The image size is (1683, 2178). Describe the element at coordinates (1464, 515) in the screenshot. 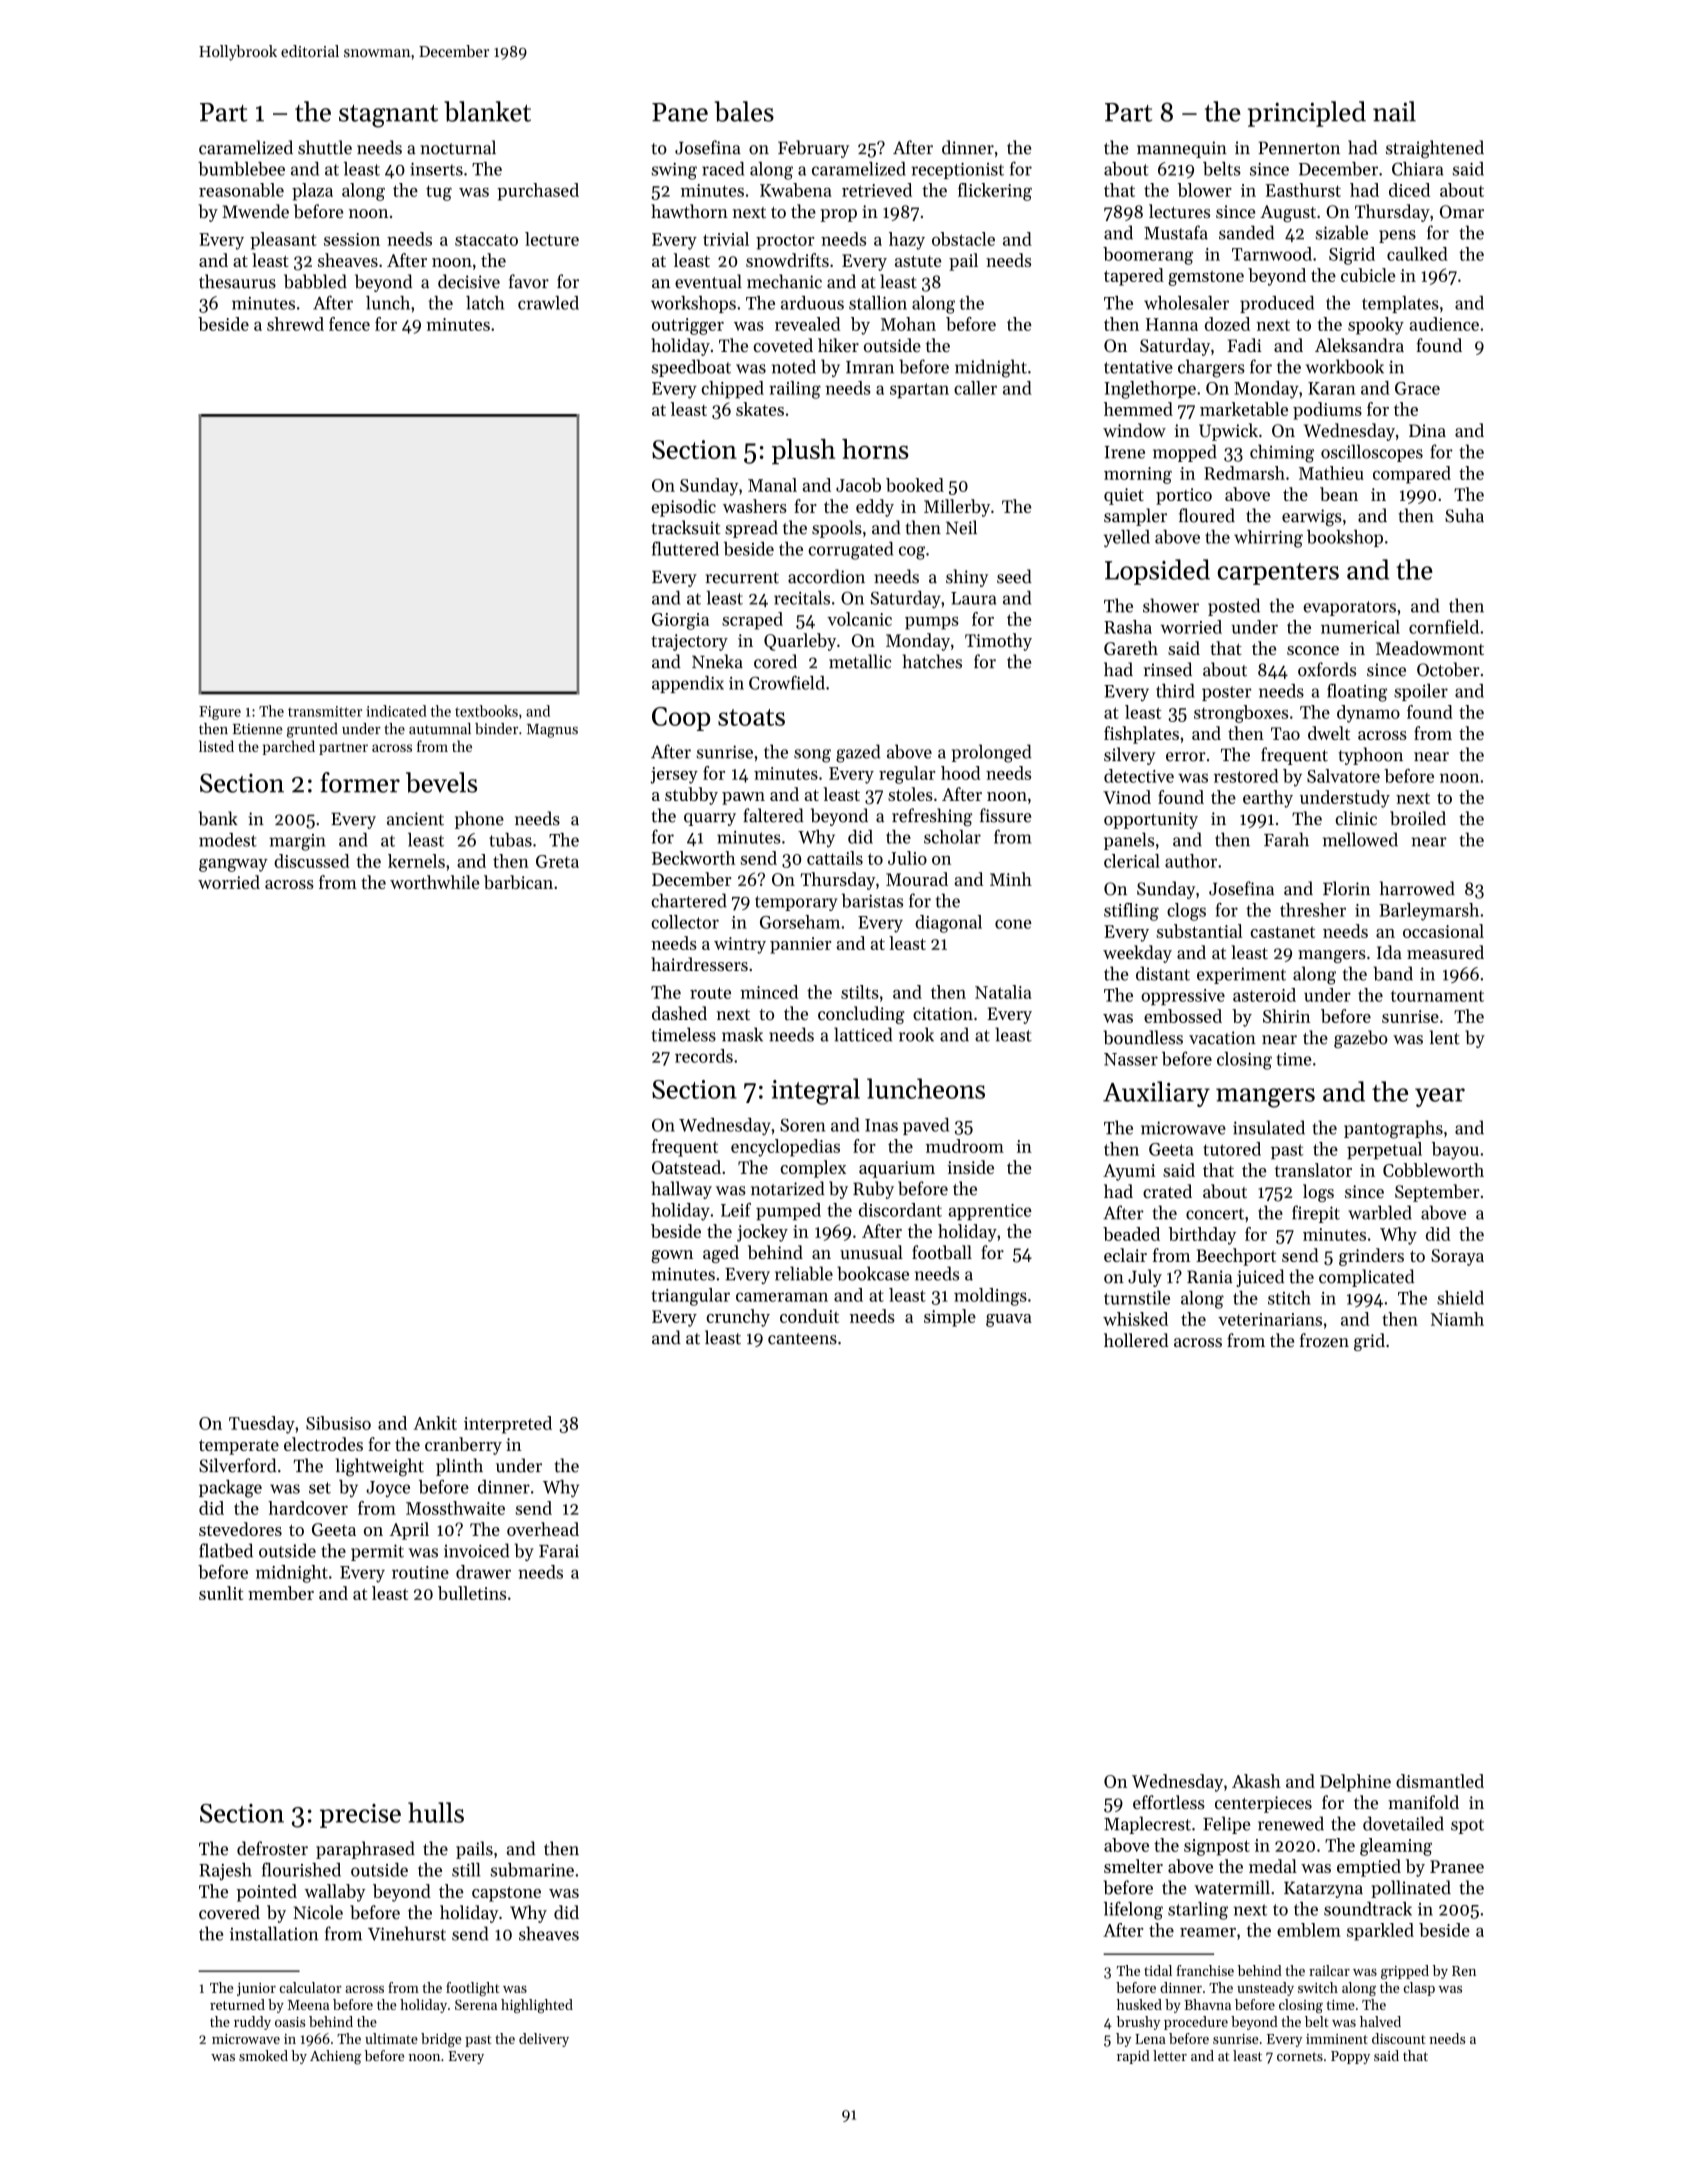

I see `Suha` at that location.
